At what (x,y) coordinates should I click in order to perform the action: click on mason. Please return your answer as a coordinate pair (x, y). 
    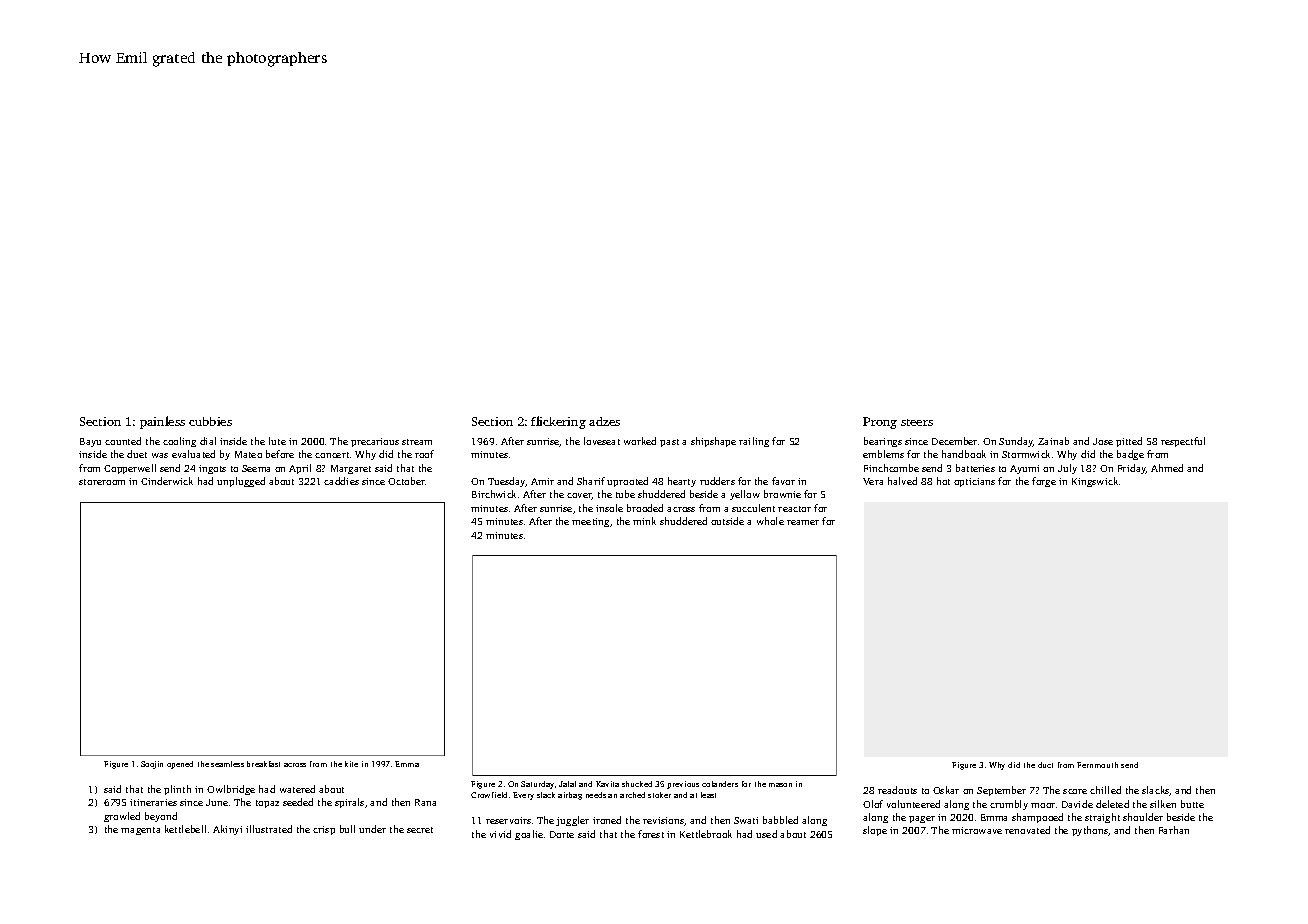
    Looking at the image, I should click on (780, 785).
